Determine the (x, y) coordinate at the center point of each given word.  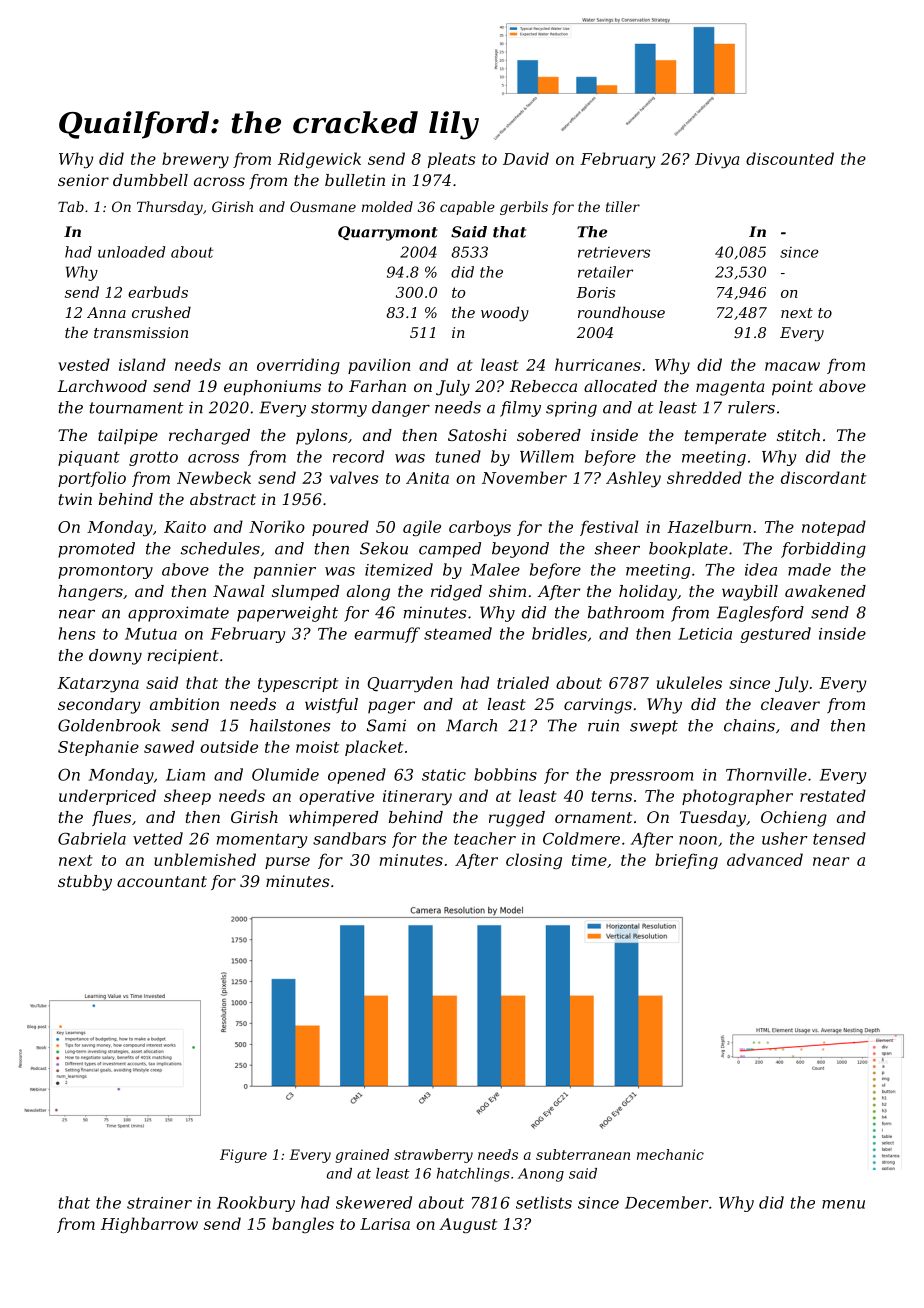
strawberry (433, 1156)
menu (843, 1204)
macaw (792, 366)
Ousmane (323, 206)
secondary (99, 706)
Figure (243, 1156)
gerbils (524, 208)
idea (761, 569)
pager (391, 707)
